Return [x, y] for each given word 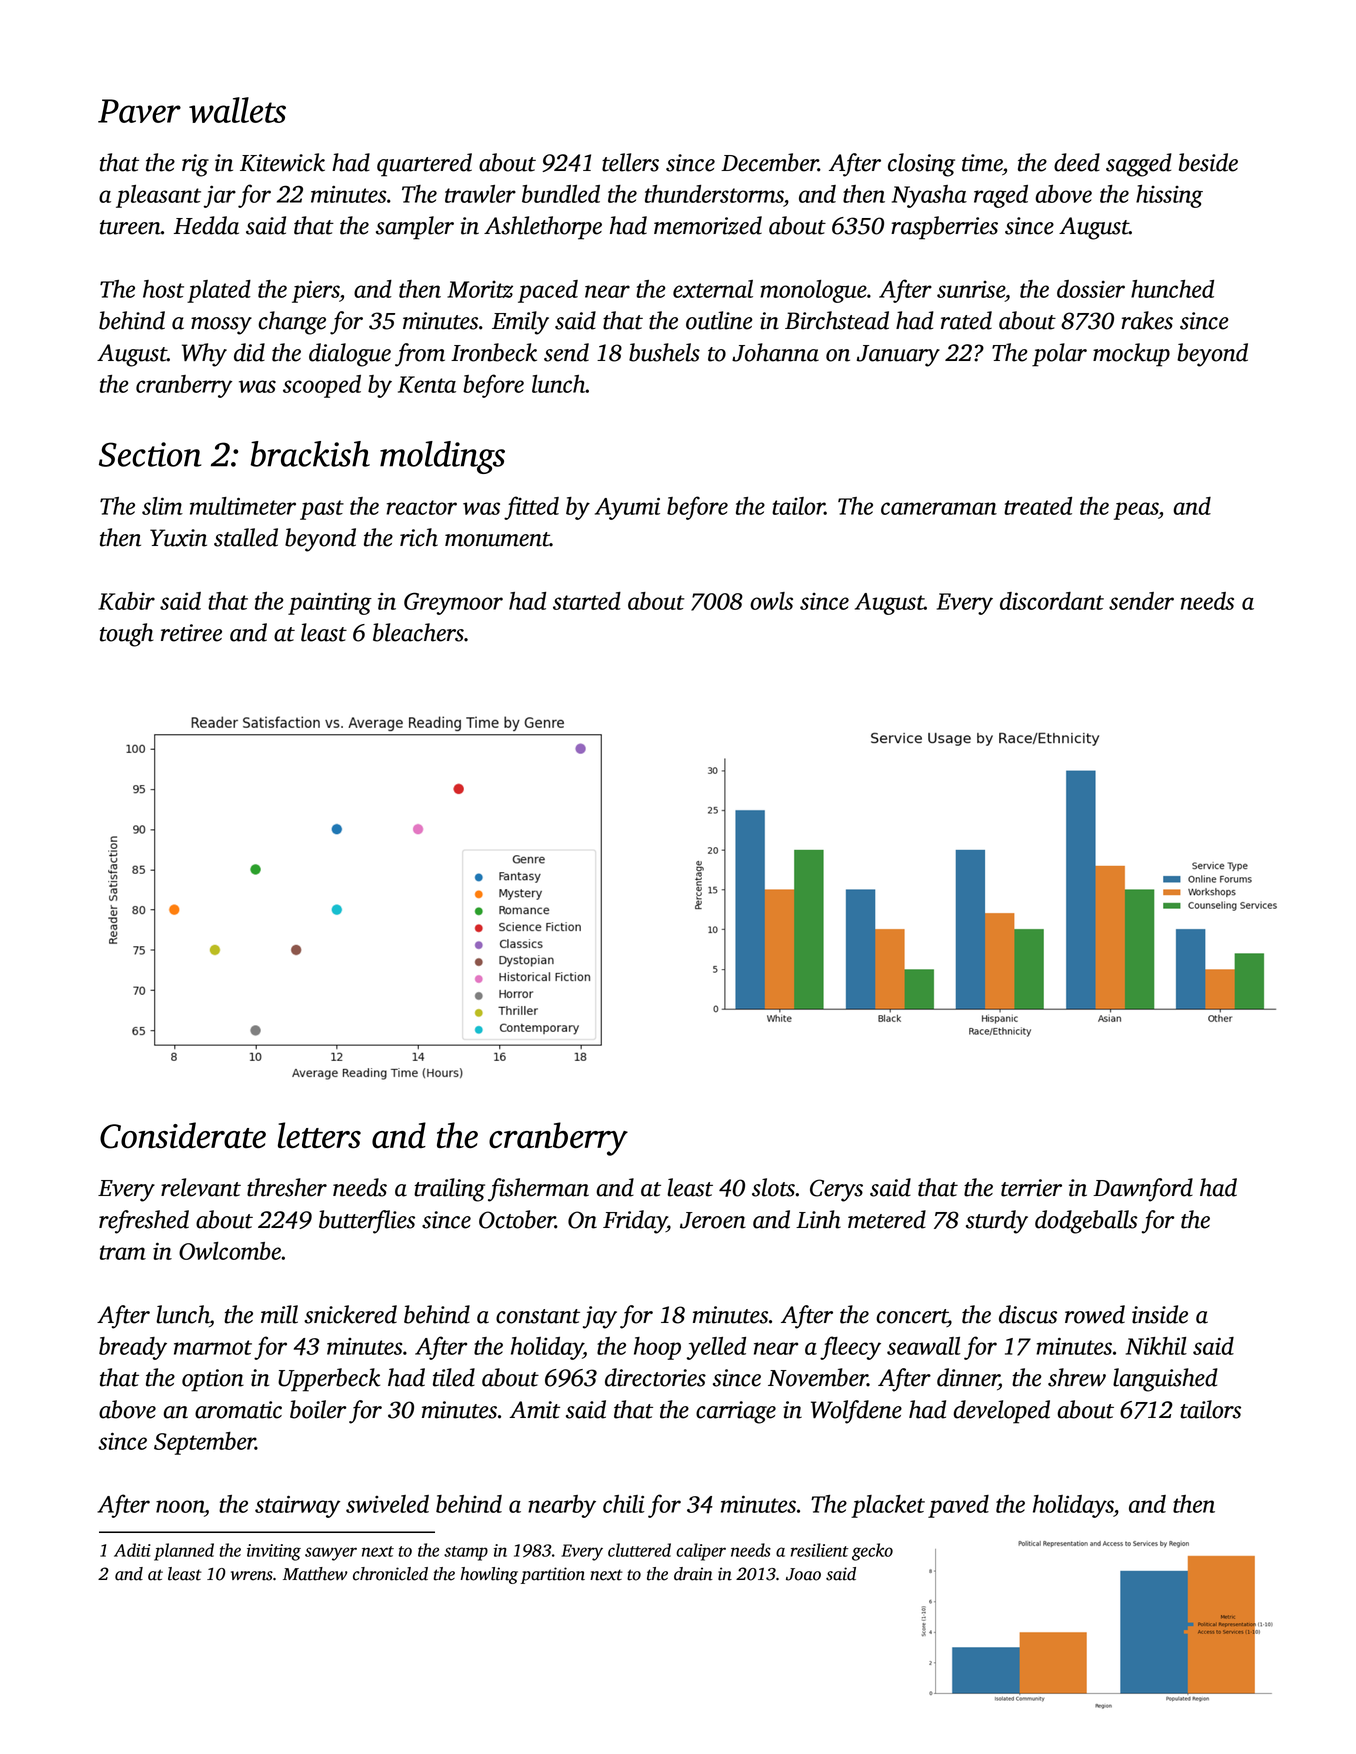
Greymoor [453, 603]
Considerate [183, 1135]
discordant [1052, 601]
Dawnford [1143, 1190]
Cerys [836, 1190]
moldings [442, 457]
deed [1077, 162]
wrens [252, 1576]
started [587, 601]
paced [548, 291]
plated [219, 291]
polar [1059, 355]
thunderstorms [714, 194]
